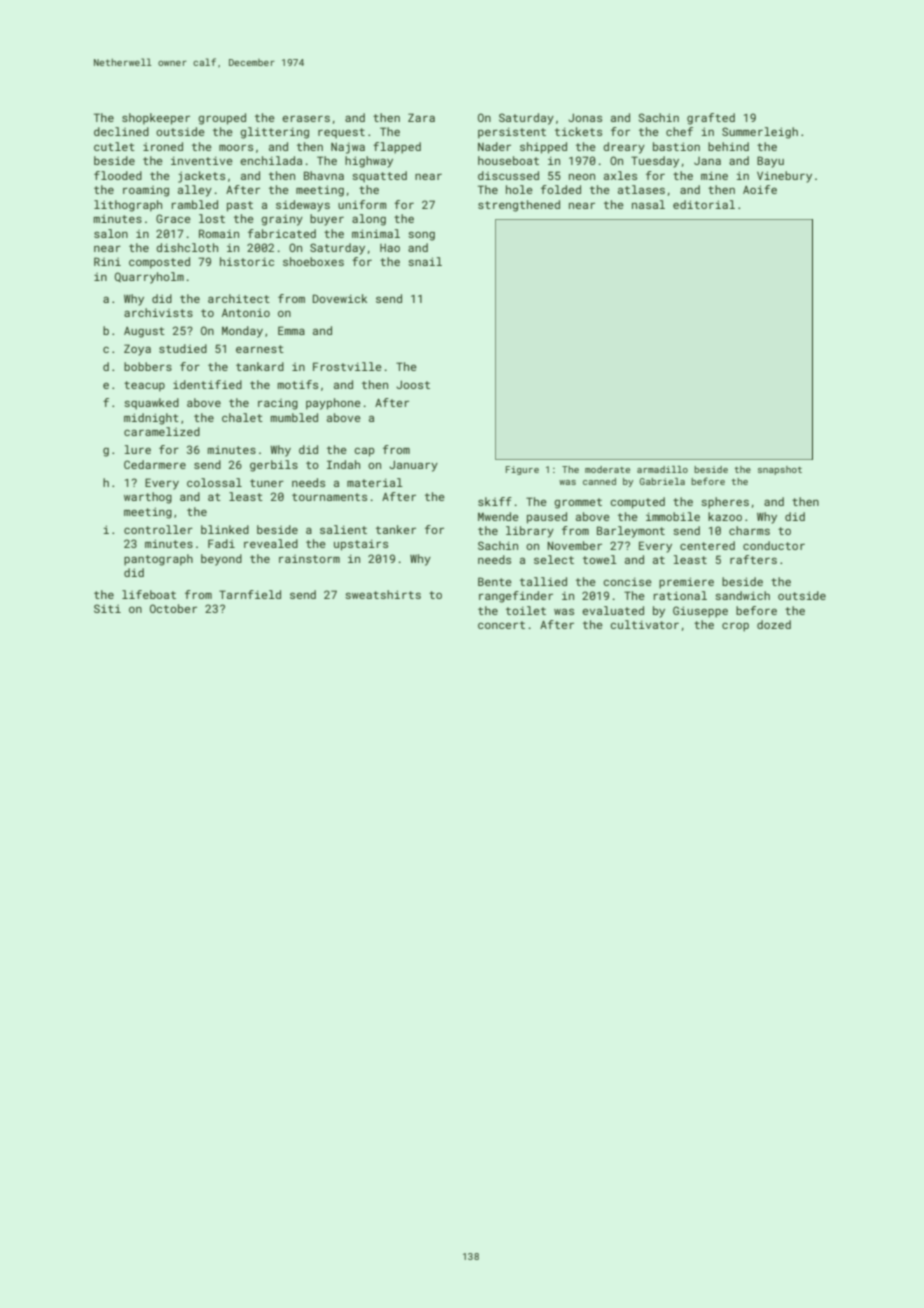 Image resolution: width=924 pixels, height=1308 pixels. What do you see at coordinates (214, 482) in the screenshot?
I see `colossal` at bounding box center [214, 482].
